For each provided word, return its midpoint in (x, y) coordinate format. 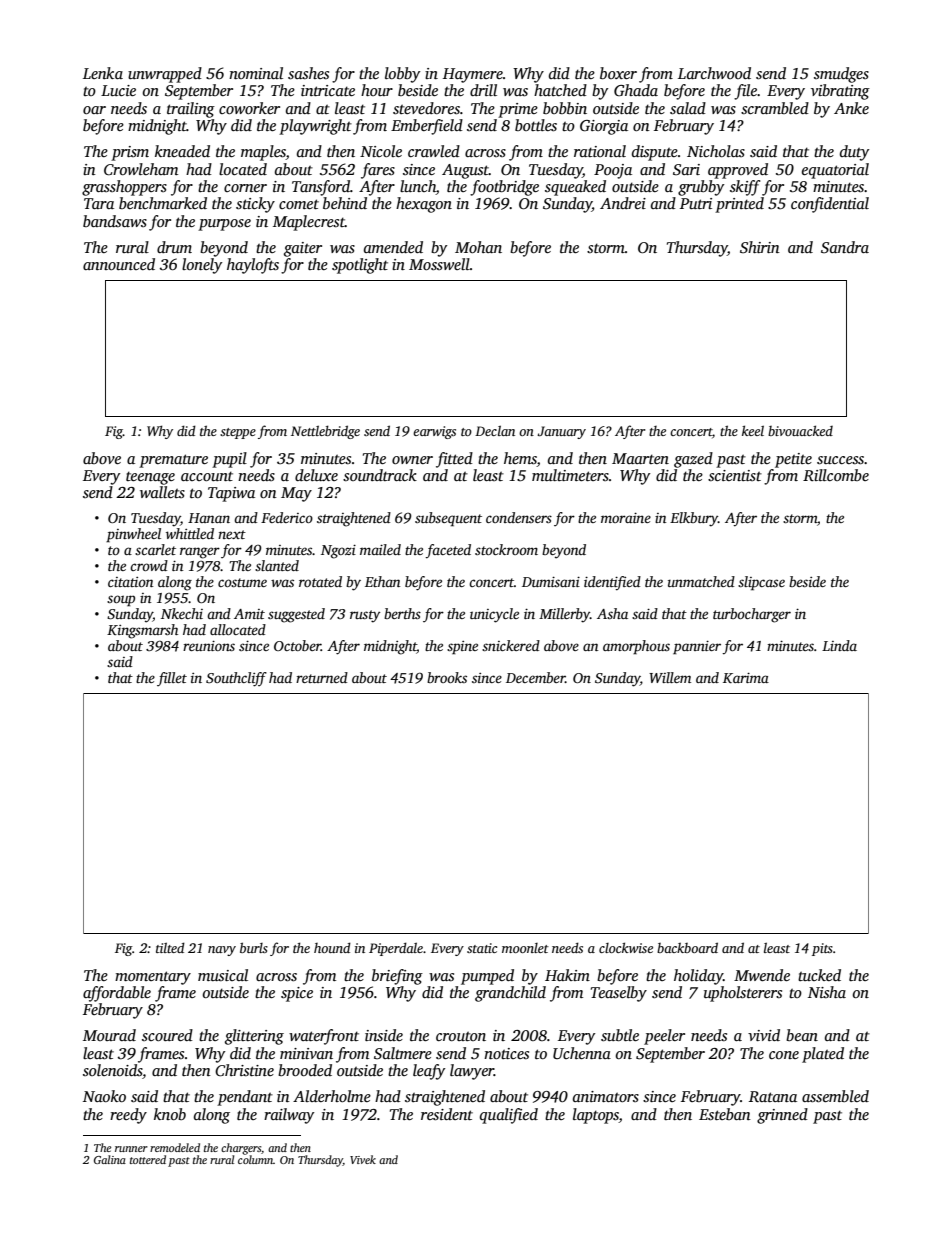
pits (822, 949)
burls (254, 947)
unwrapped (165, 75)
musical (223, 975)
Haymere (473, 75)
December (535, 677)
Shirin (760, 247)
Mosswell (439, 264)
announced (119, 264)
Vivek (363, 1159)
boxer (618, 73)
